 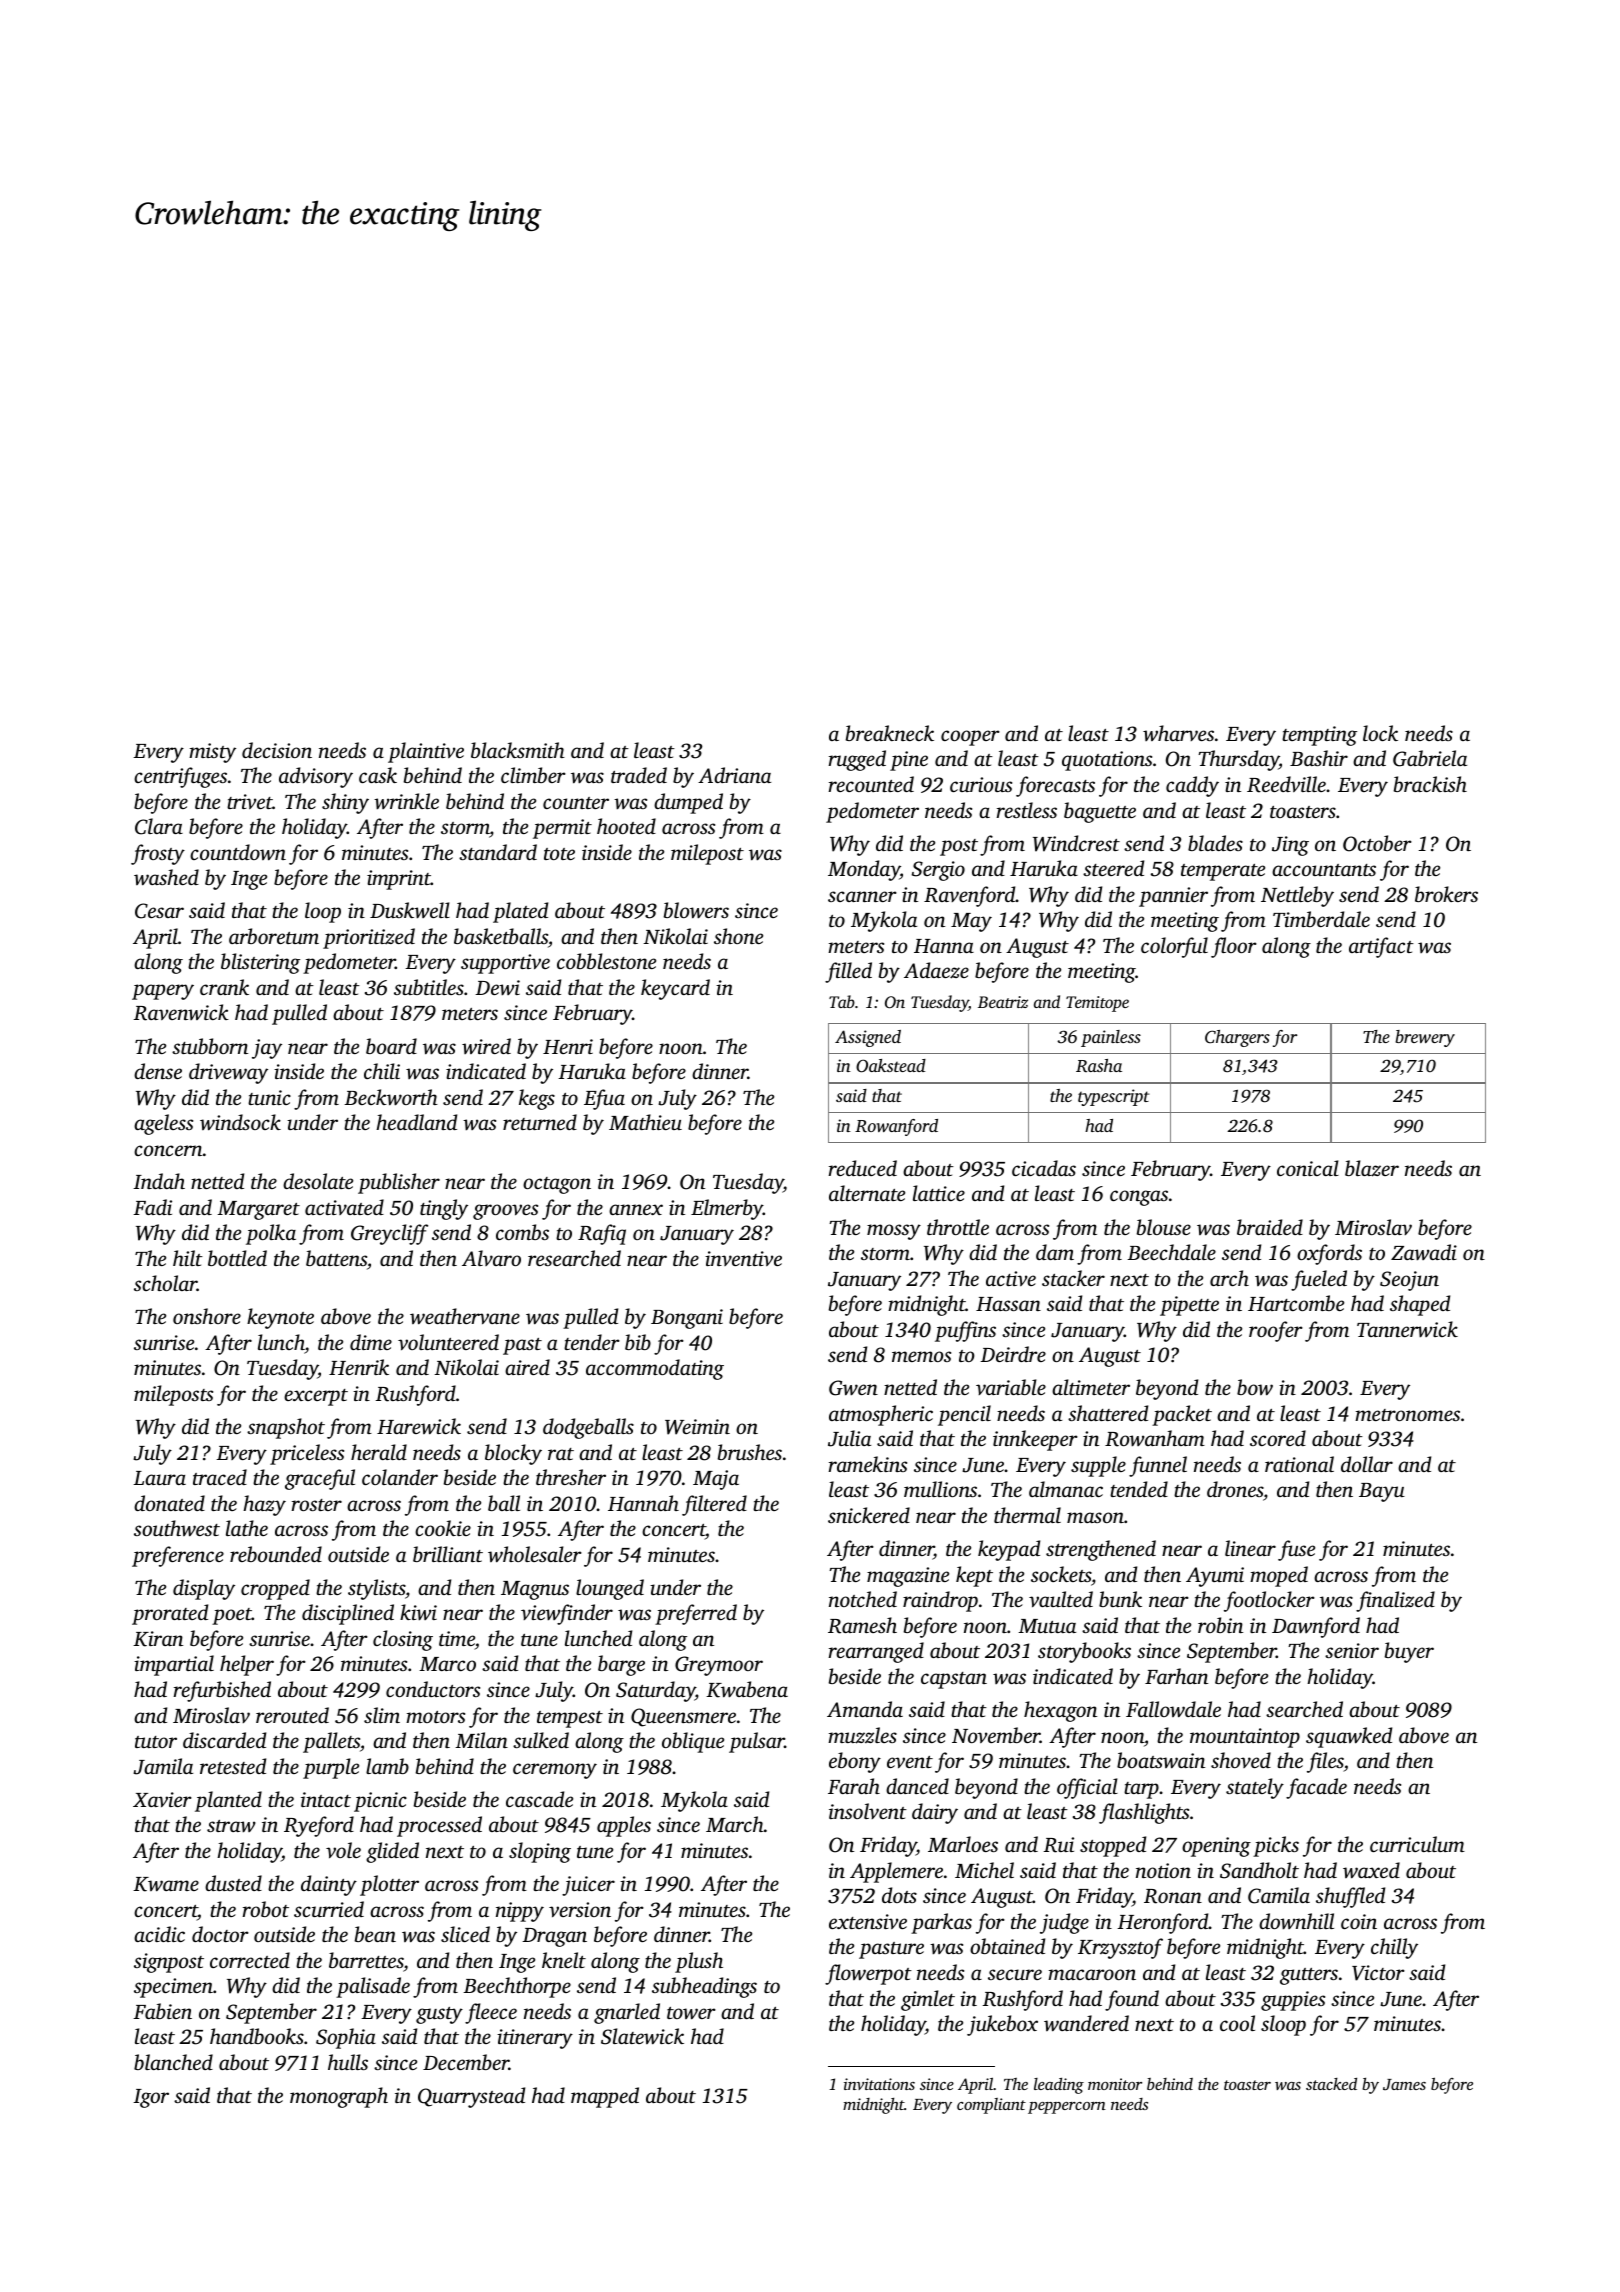 What do you see at coordinates (675, 989) in the page?
I see `keycard` at bounding box center [675, 989].
